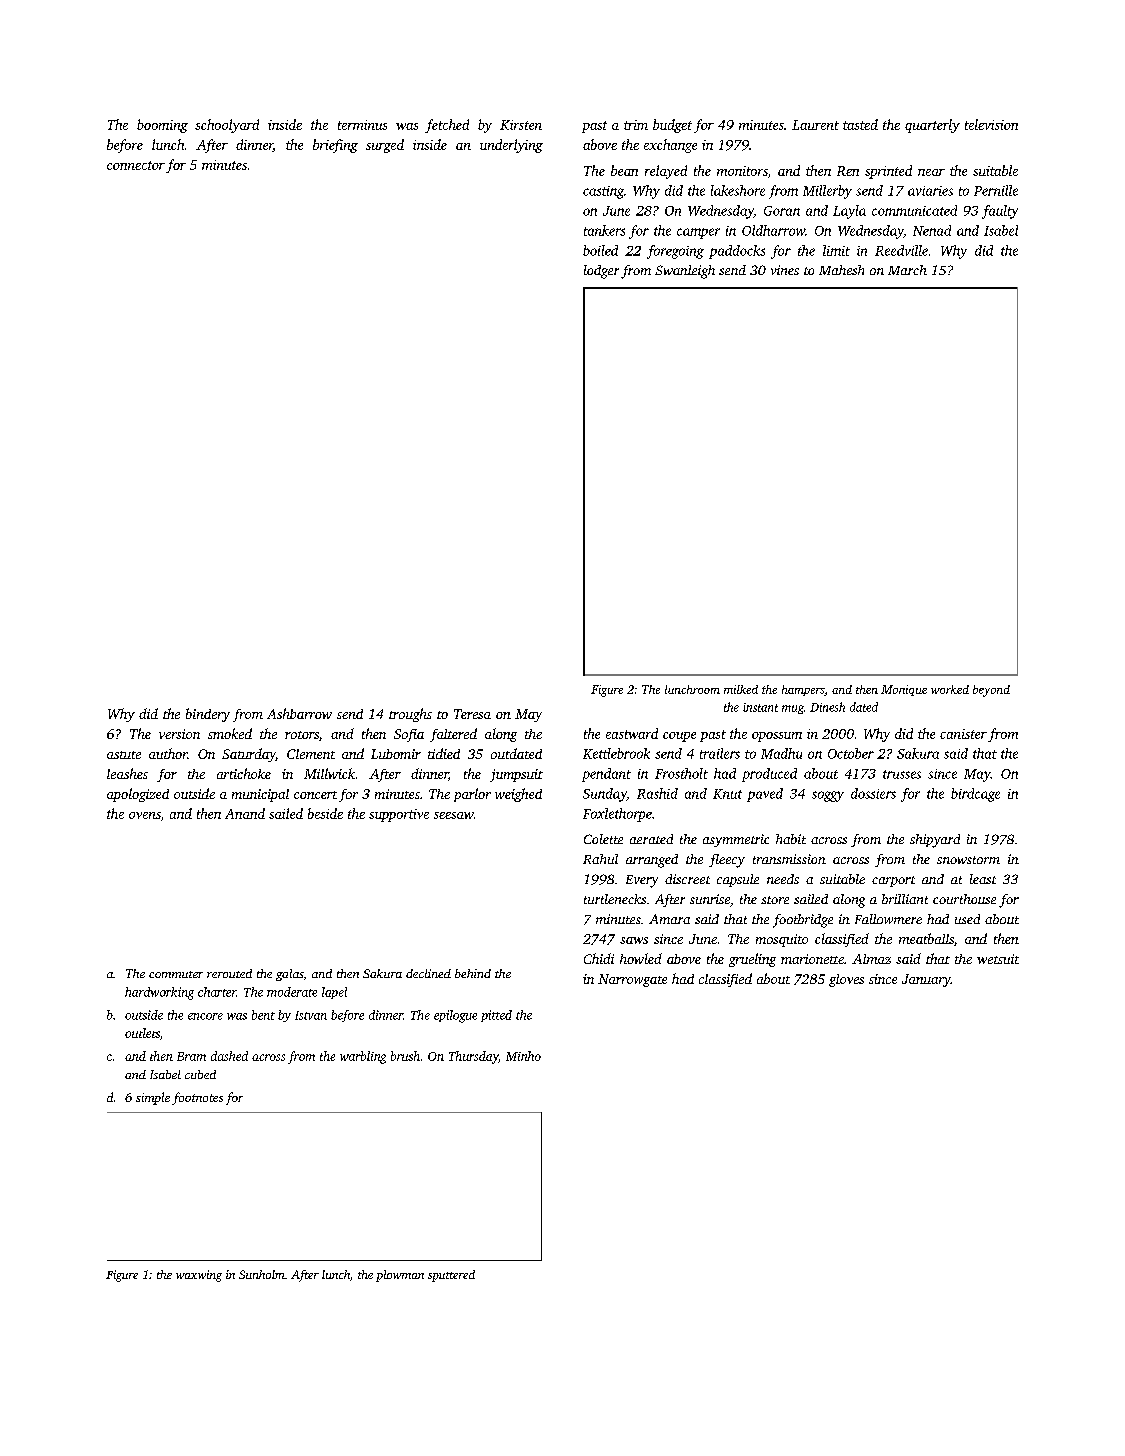  Describe the element at coordinates (454, 815) in the screenshot. I see `seesaw` at that location.
